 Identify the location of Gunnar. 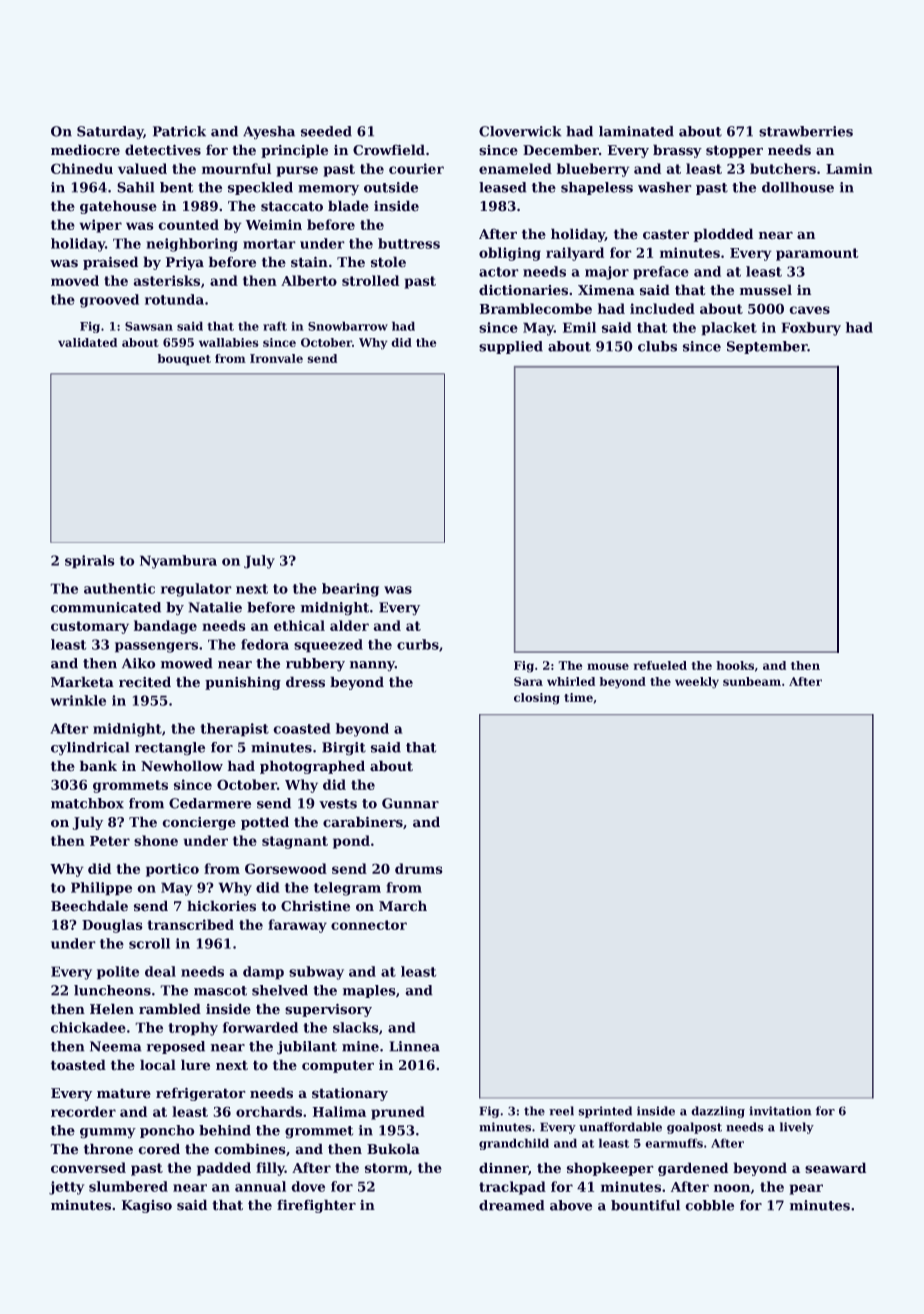
(410, 803).
